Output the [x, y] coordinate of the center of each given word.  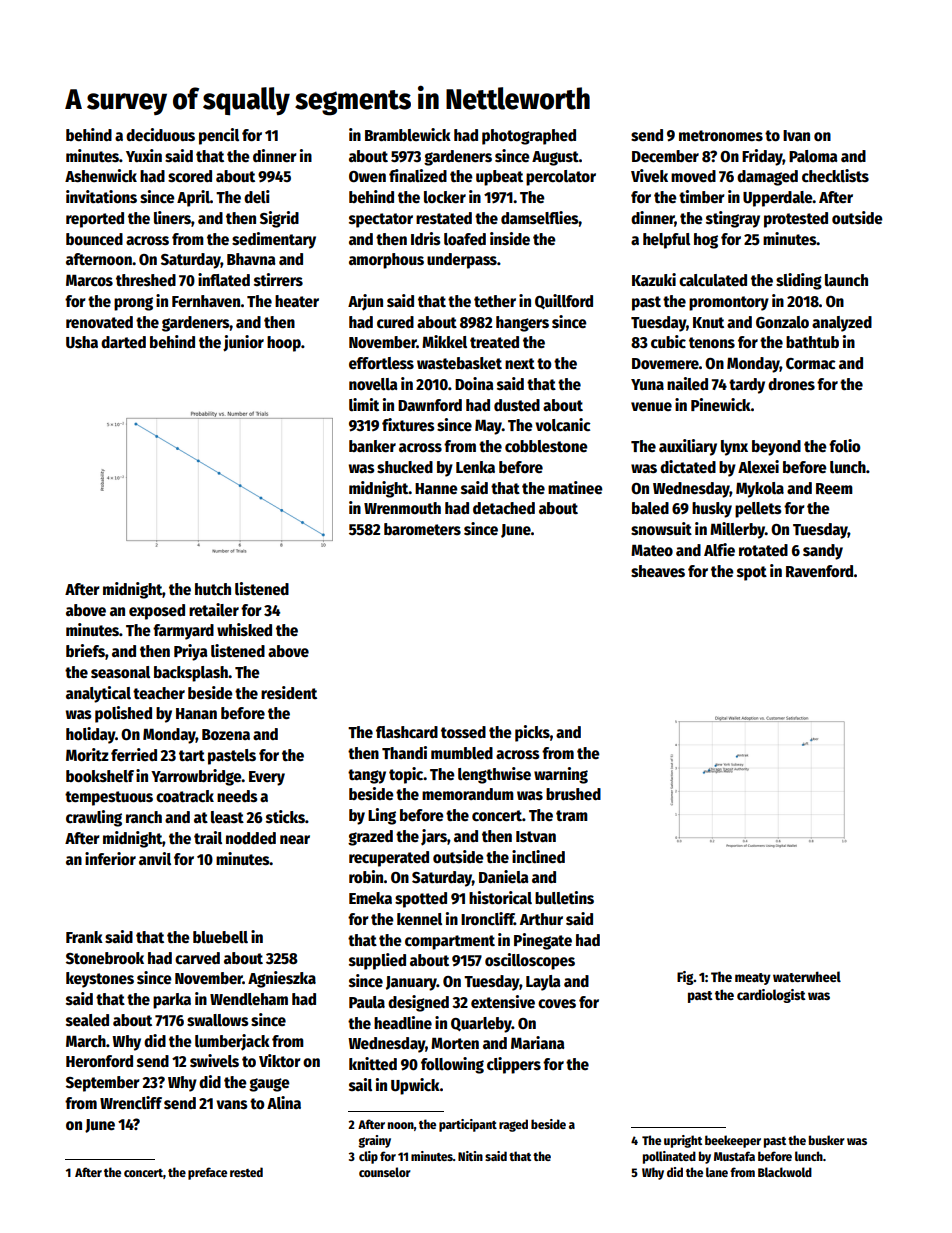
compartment [450, 942]
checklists [835, 176]
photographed [529, 137]
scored [190, 176]
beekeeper [733, 1141]
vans [232, 1104]
